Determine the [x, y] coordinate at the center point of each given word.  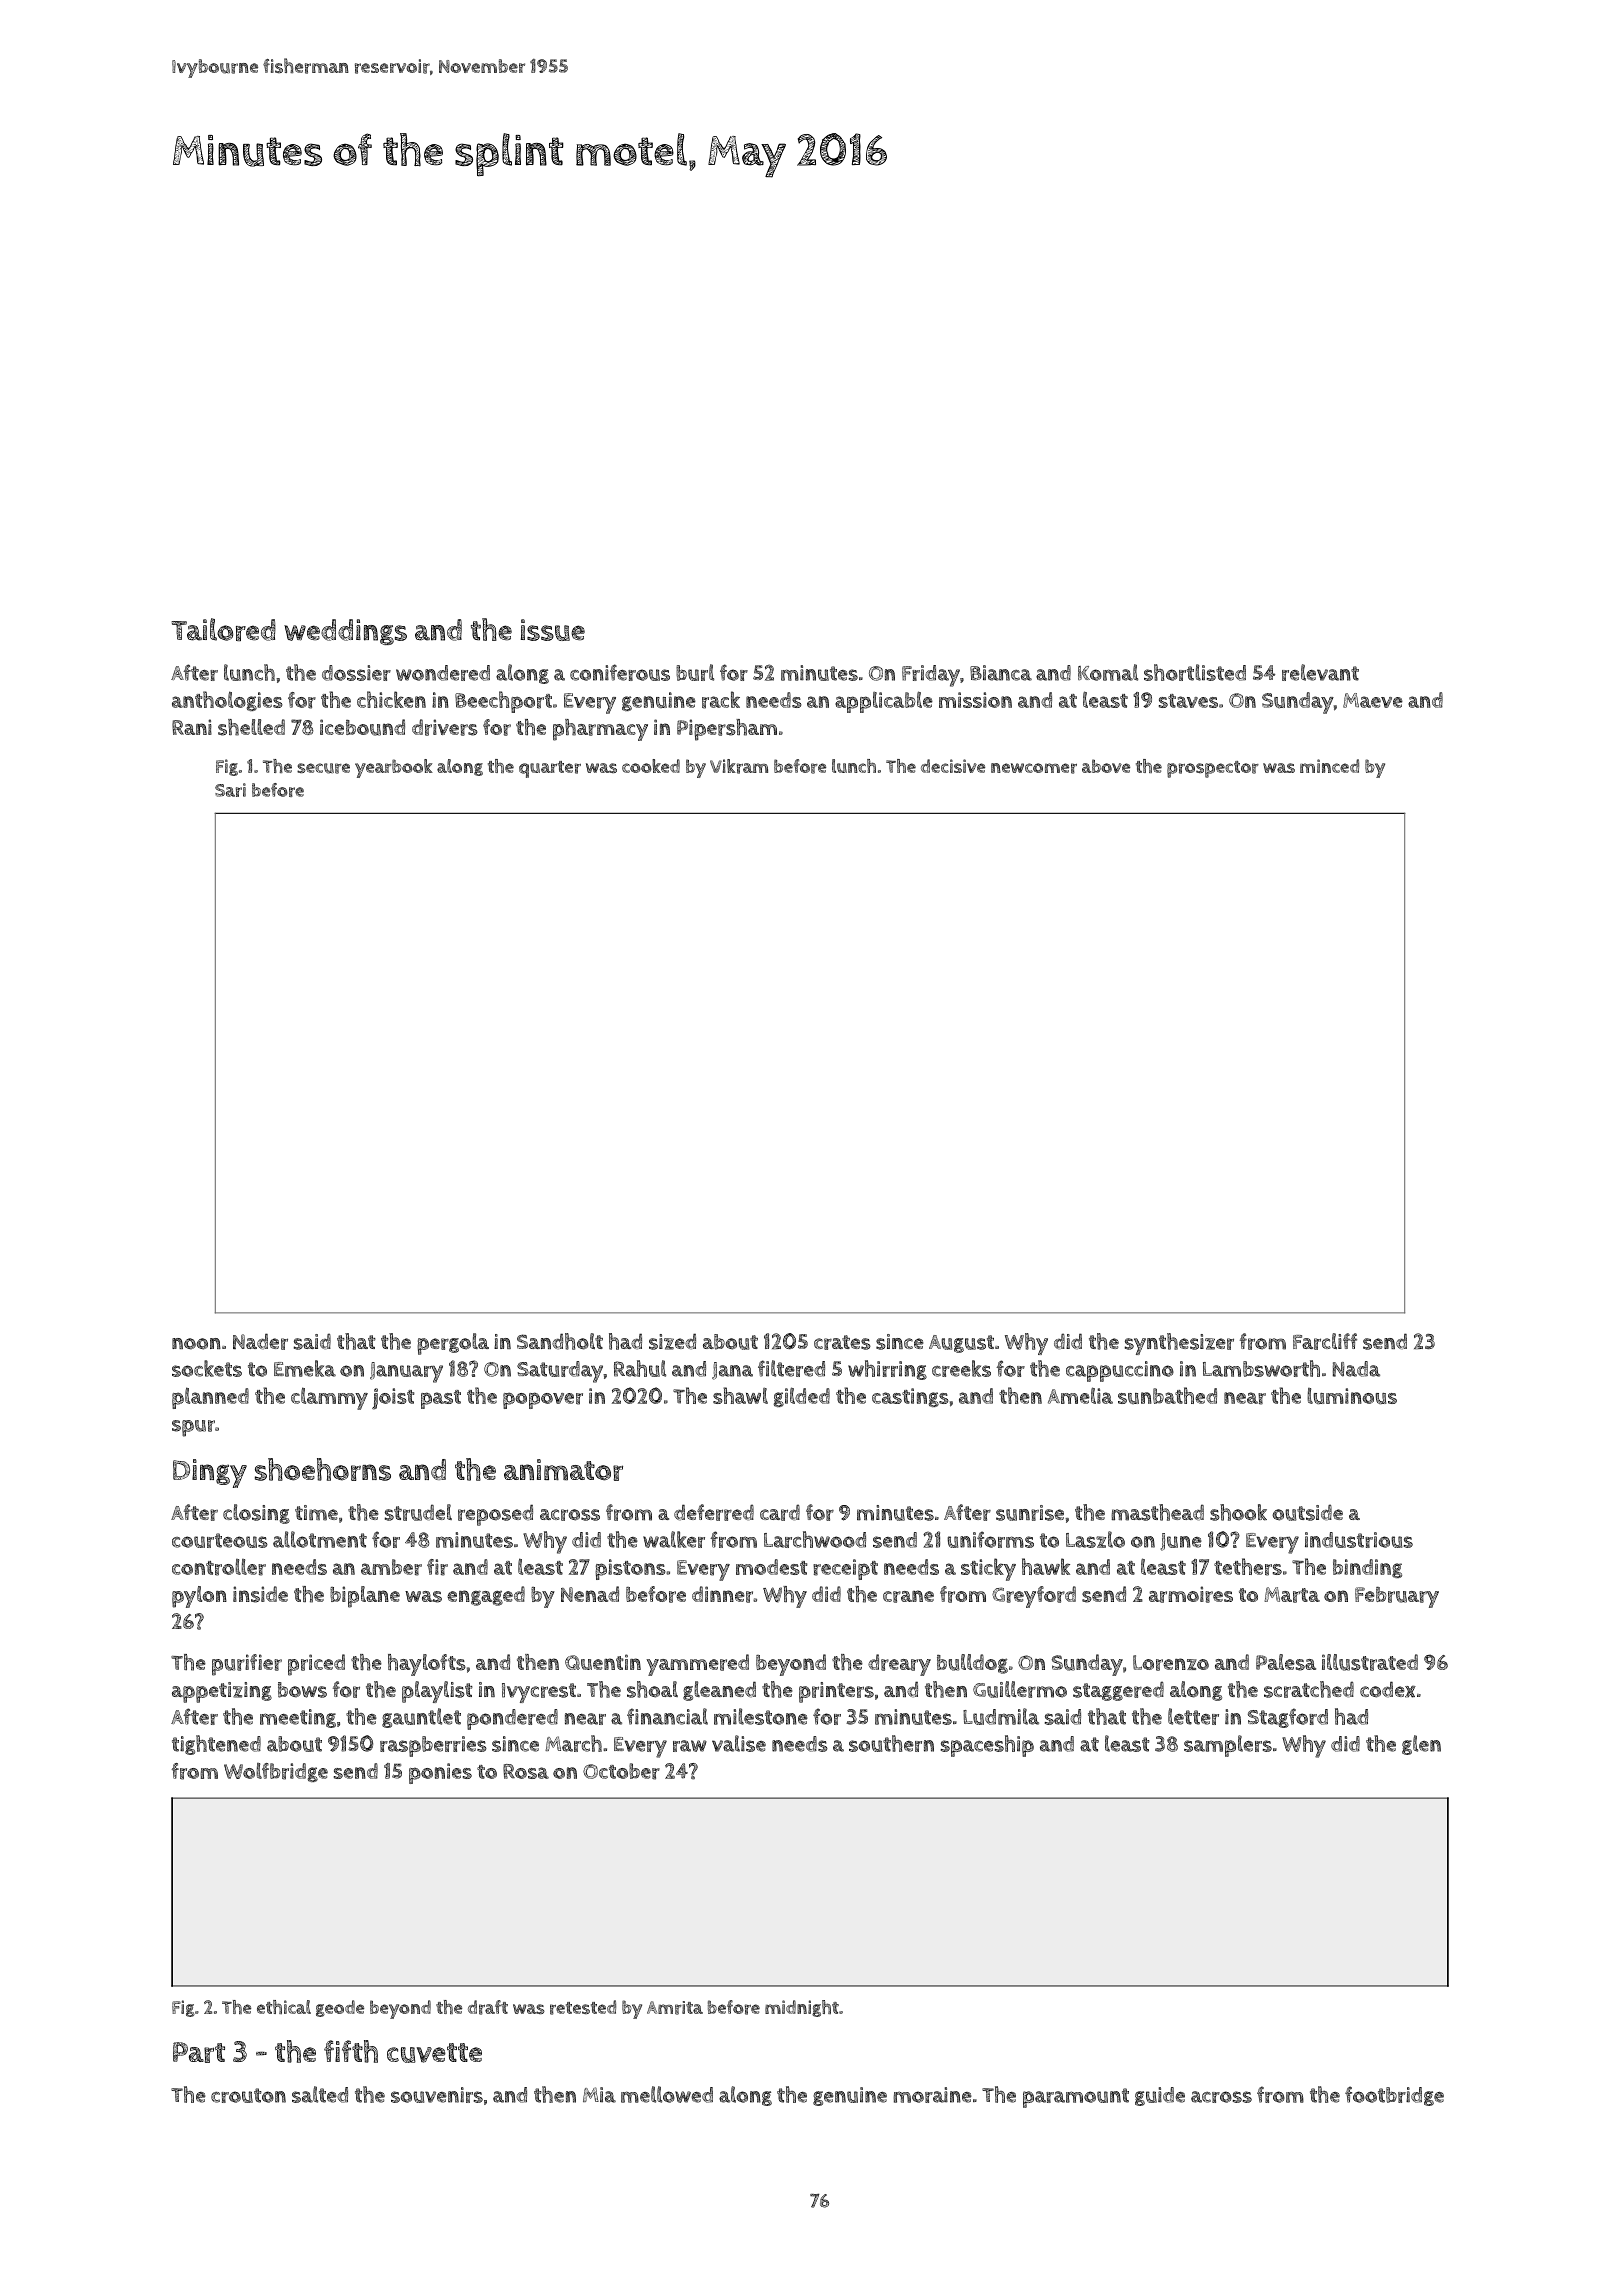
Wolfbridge [276, 1772]
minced [1329, 766]
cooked [651, 766]
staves [1188, 701]
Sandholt [560, 1341]
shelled [251, 727]
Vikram [739, 766]
